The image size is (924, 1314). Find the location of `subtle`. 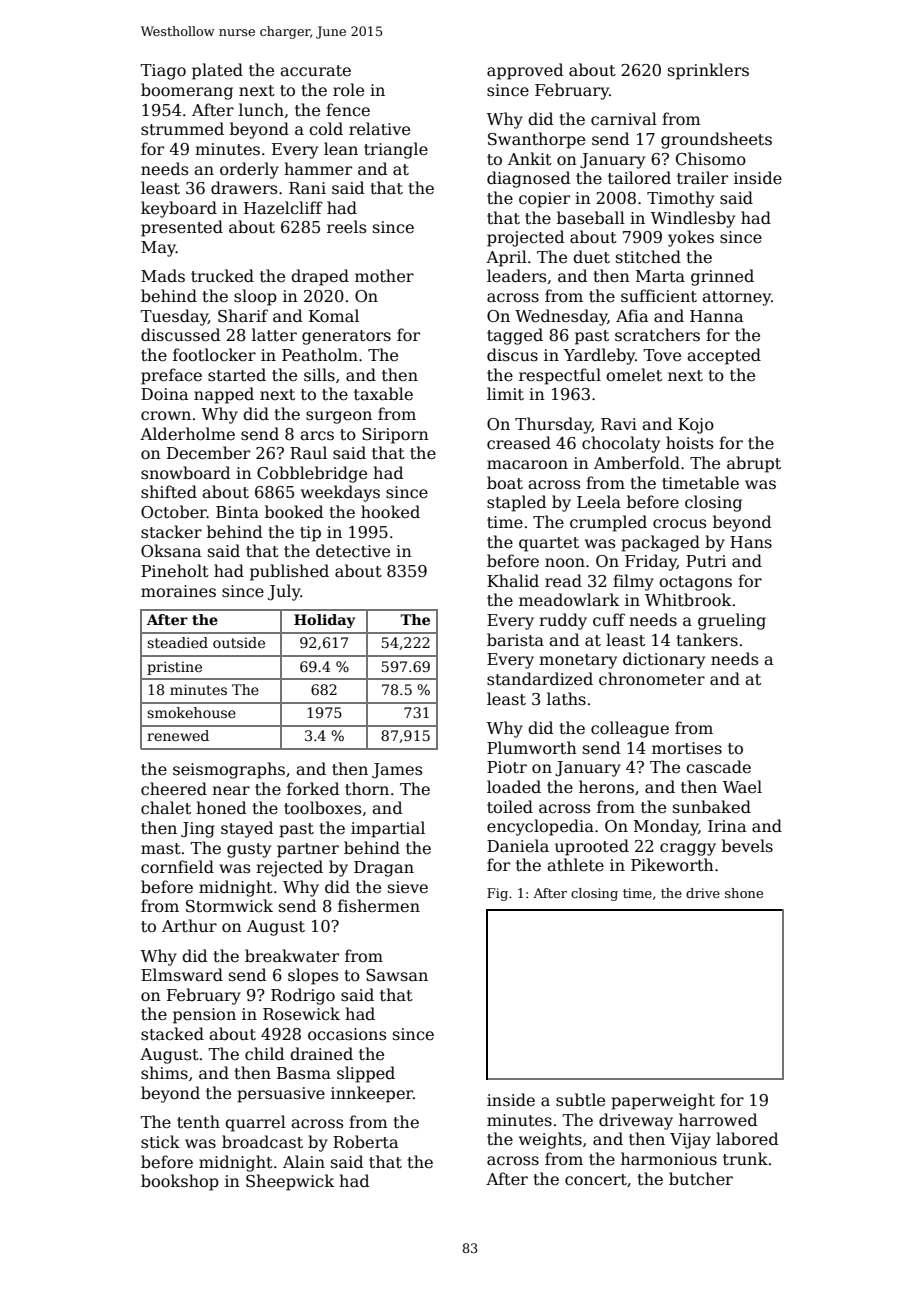

subtle is located at coordinates (580, 1099).
